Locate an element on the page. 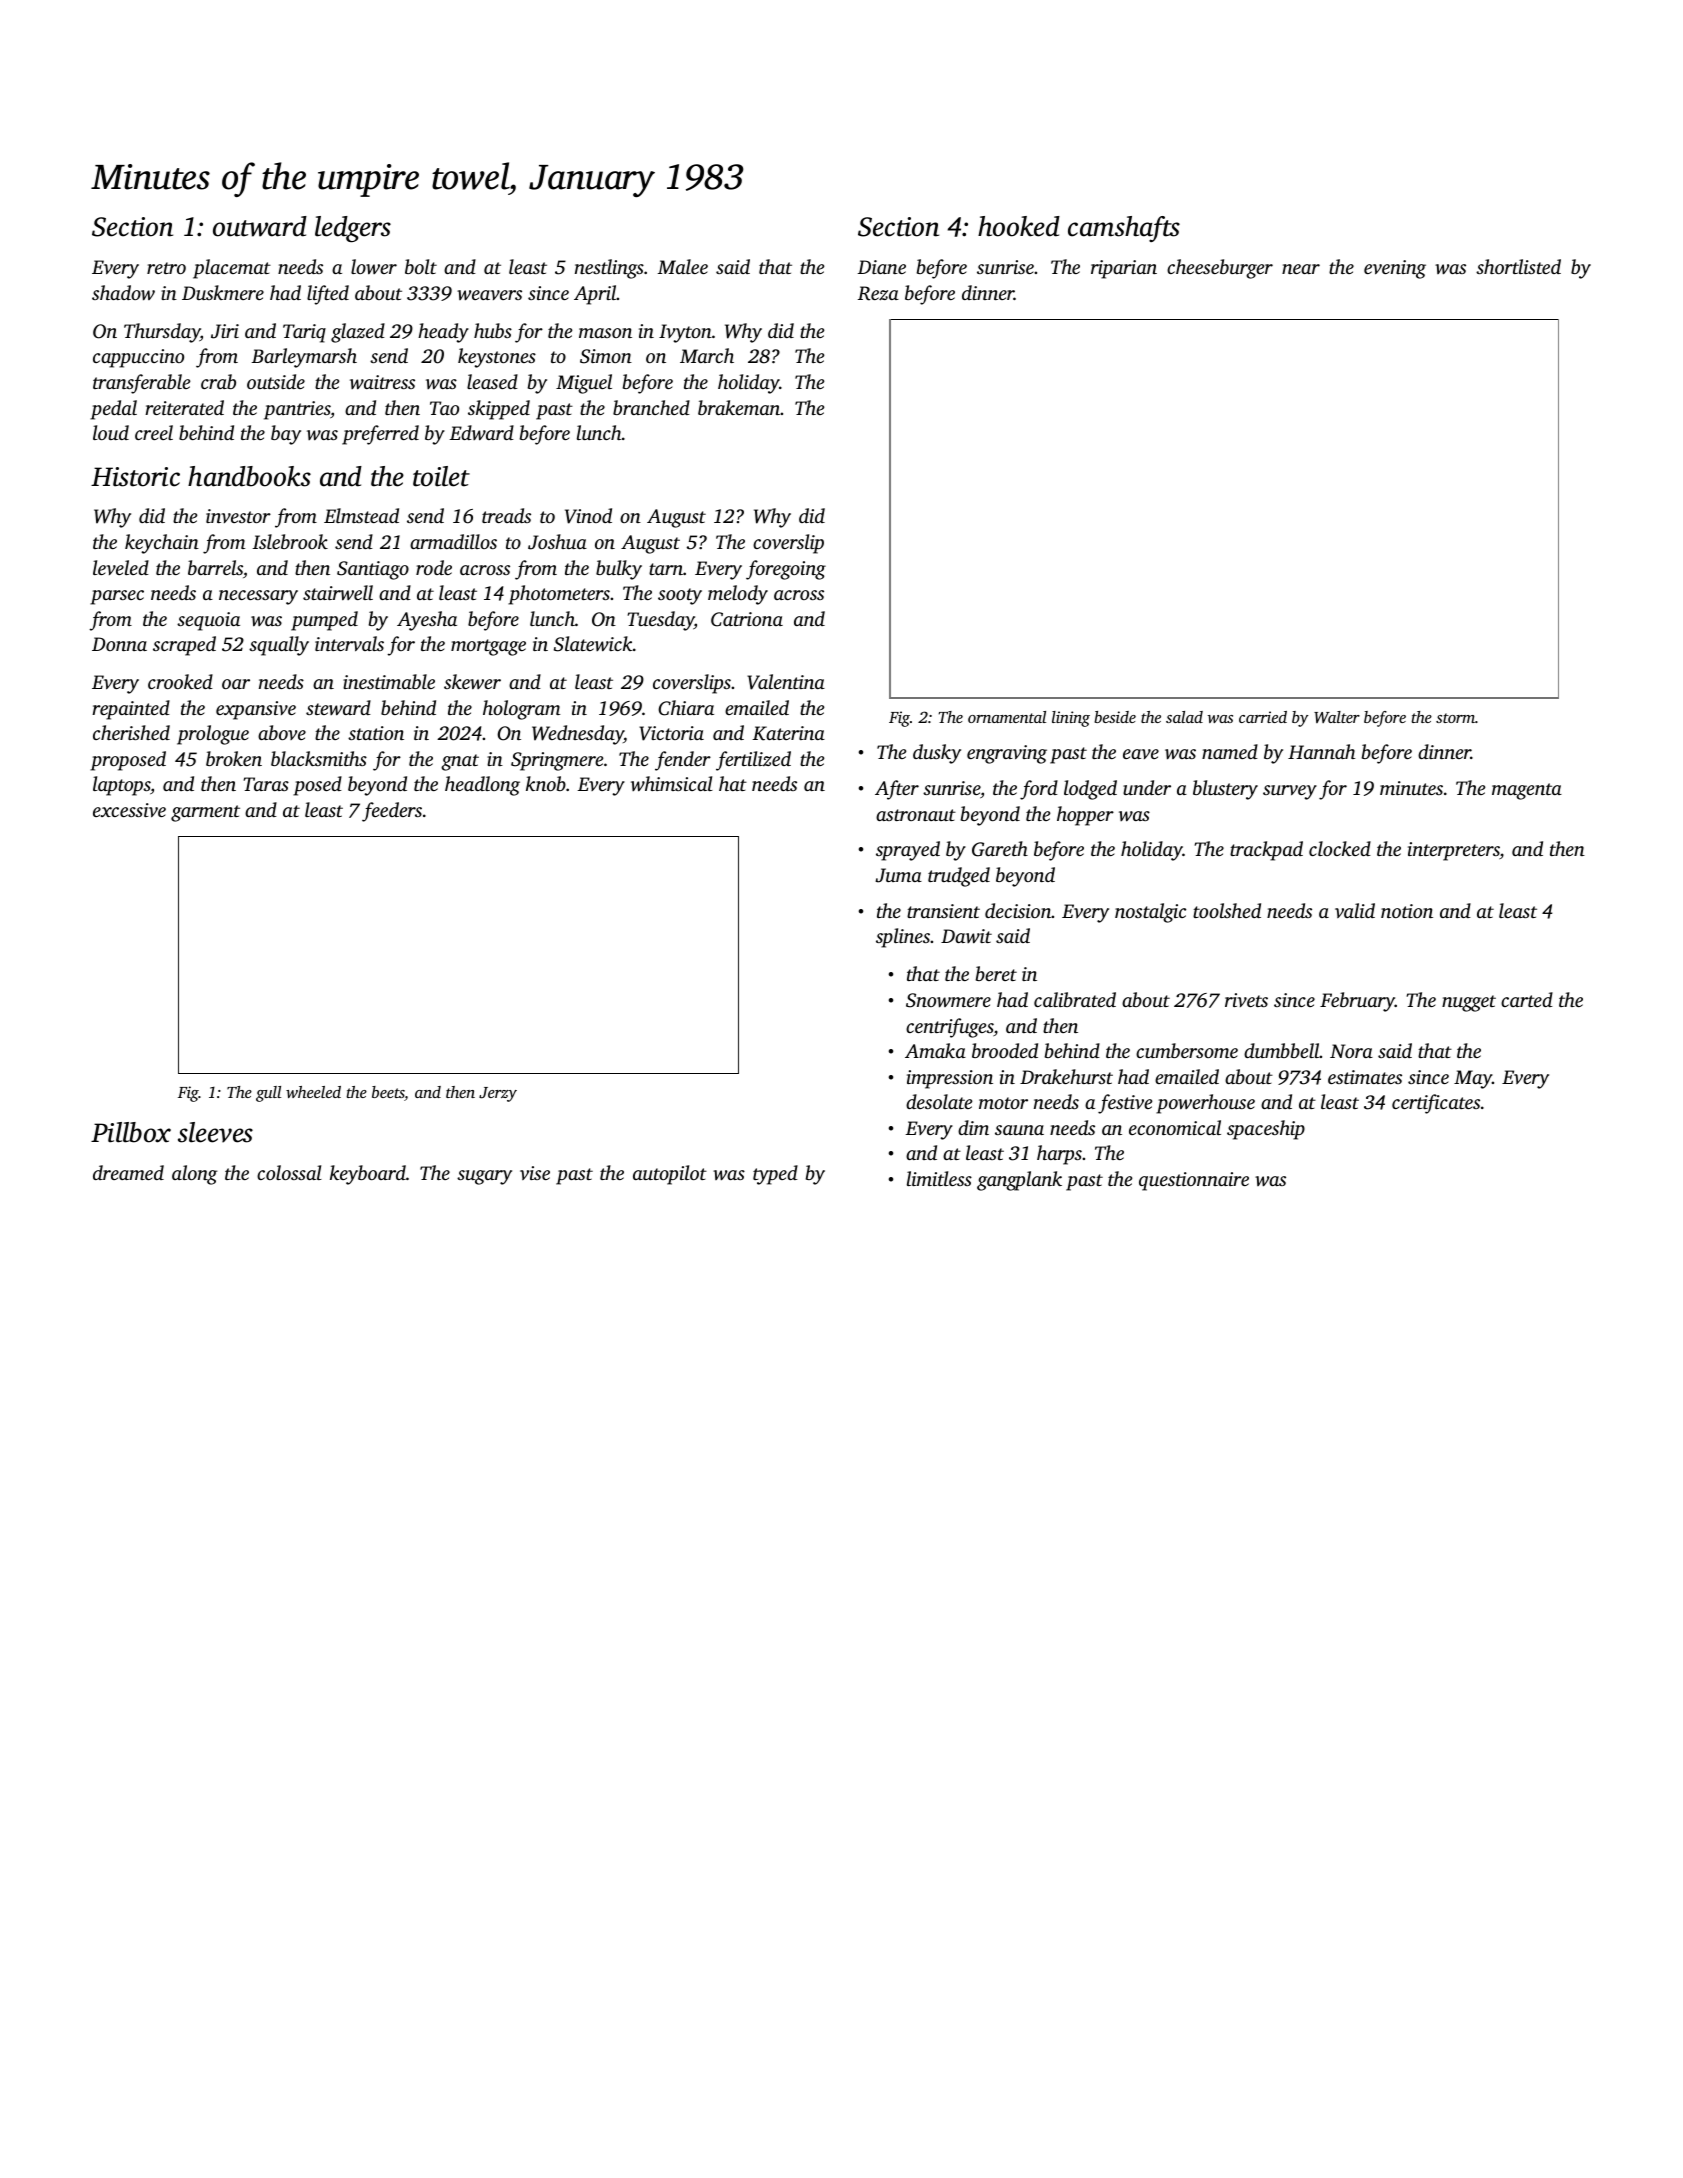 Image resolution: width=1683 pixels, height=2178 pixels. shortlisted is located at coordinates (1518, 266).
